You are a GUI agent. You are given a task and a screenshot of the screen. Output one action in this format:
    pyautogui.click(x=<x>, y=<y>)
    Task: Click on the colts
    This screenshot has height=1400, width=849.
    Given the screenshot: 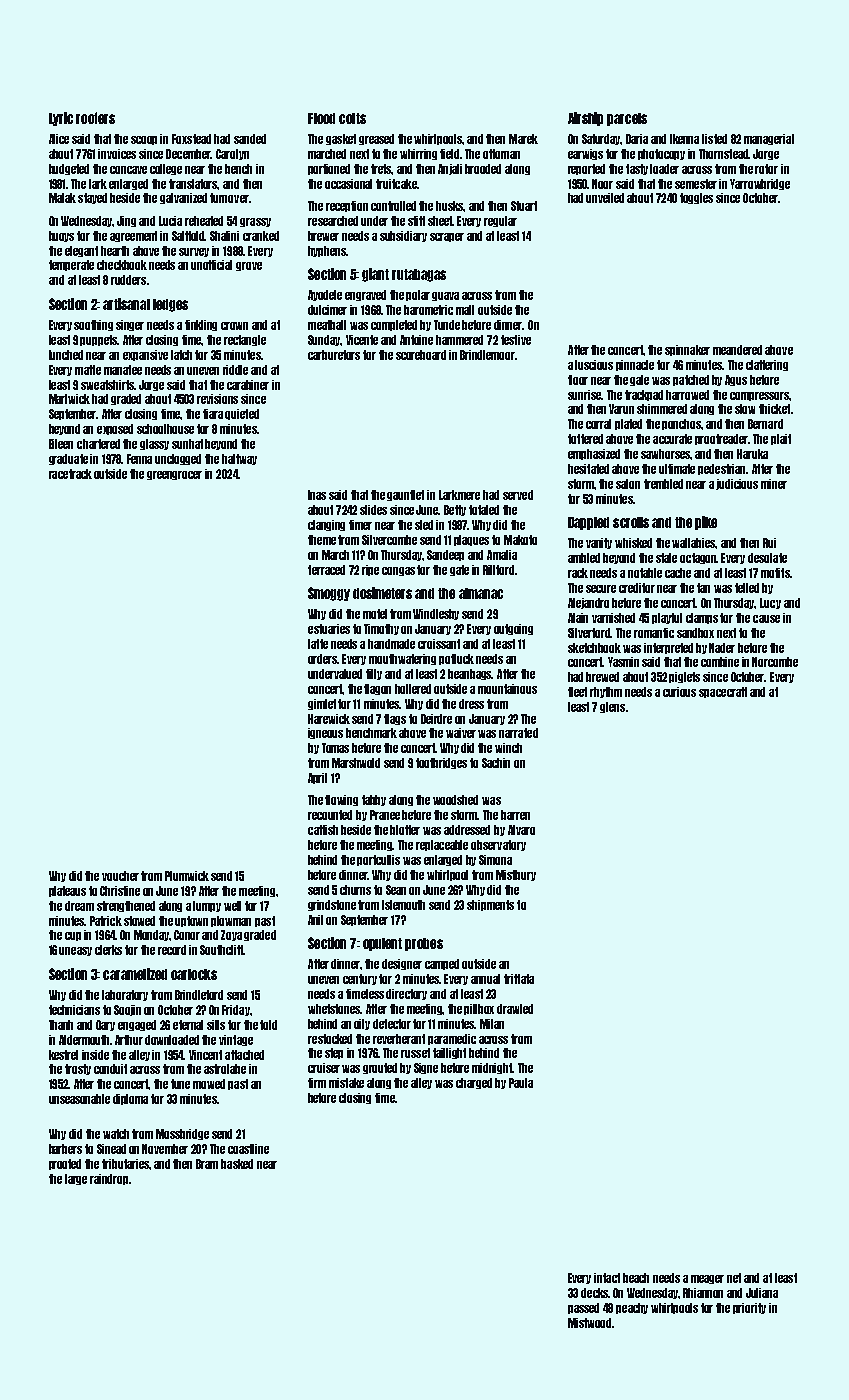 What is the action you would take?
    pyautogui.click(x=352, y=118)
